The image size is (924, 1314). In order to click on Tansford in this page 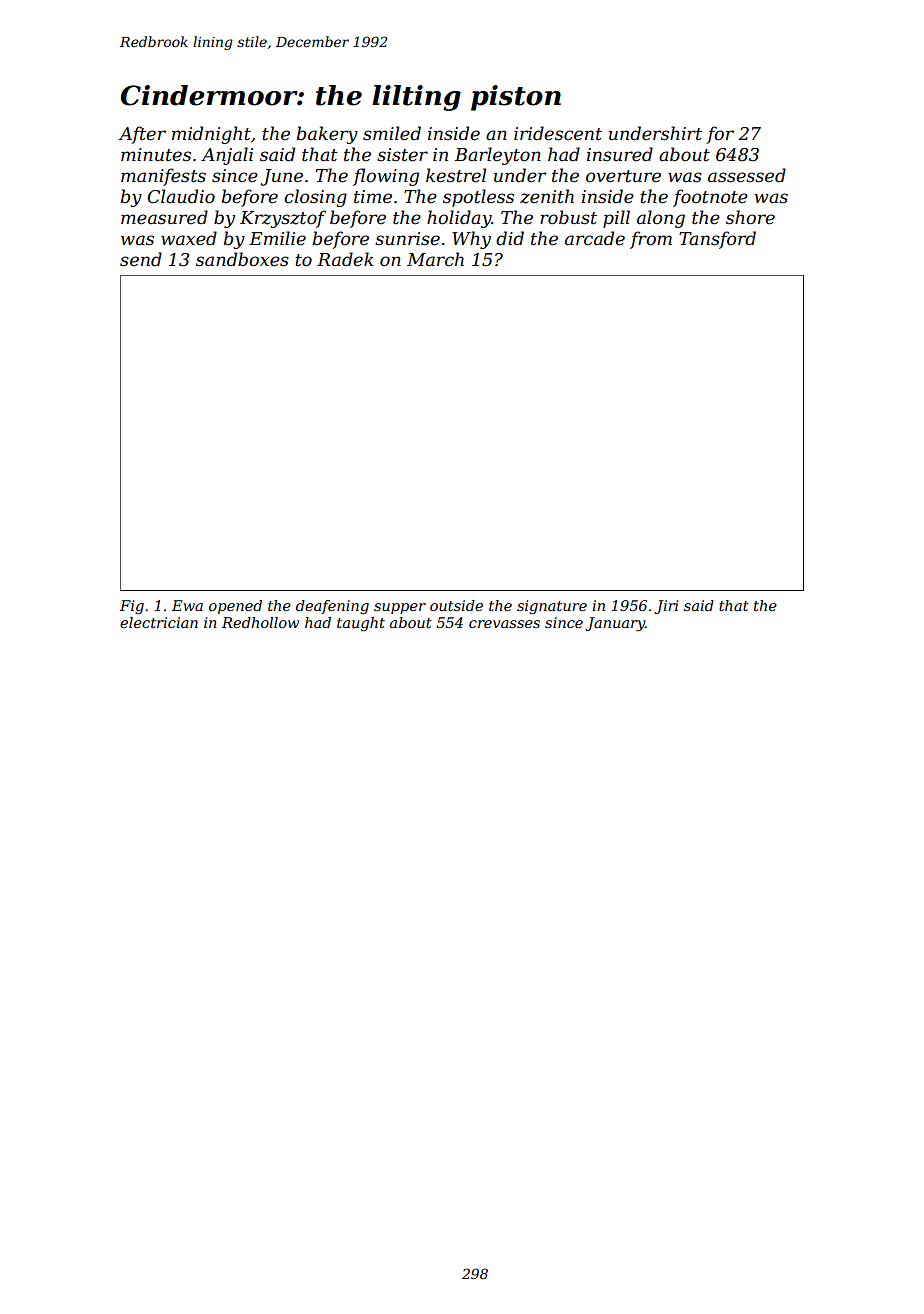, I will do `click(717, 240)`.
